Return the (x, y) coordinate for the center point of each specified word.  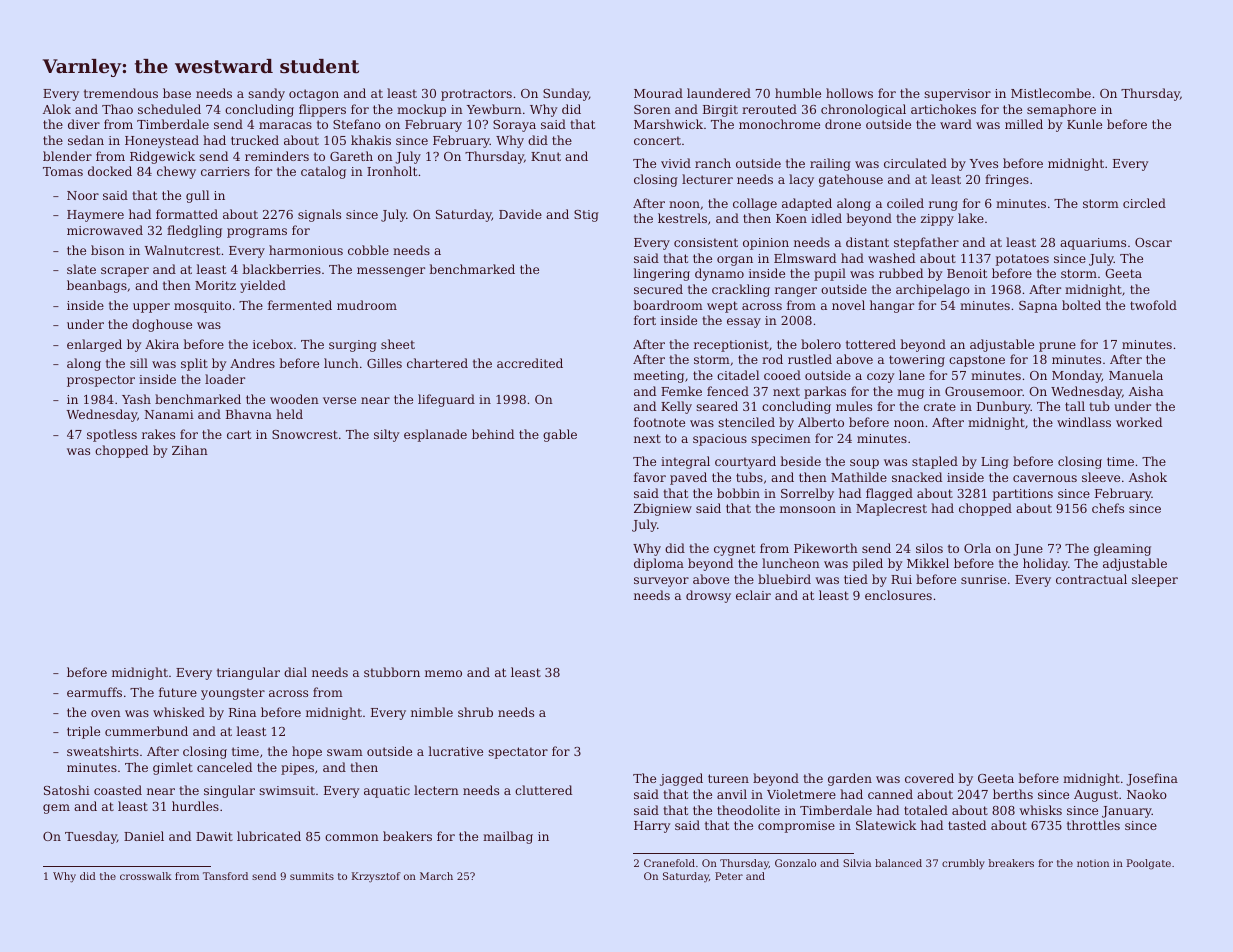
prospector (101, 381)
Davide (520, 214)
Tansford (225, 876)
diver (84, 124)
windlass (1084, 422)
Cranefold (669, 863)
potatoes (1022, 260)
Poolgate (1149, 864)
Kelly (676, 407)
